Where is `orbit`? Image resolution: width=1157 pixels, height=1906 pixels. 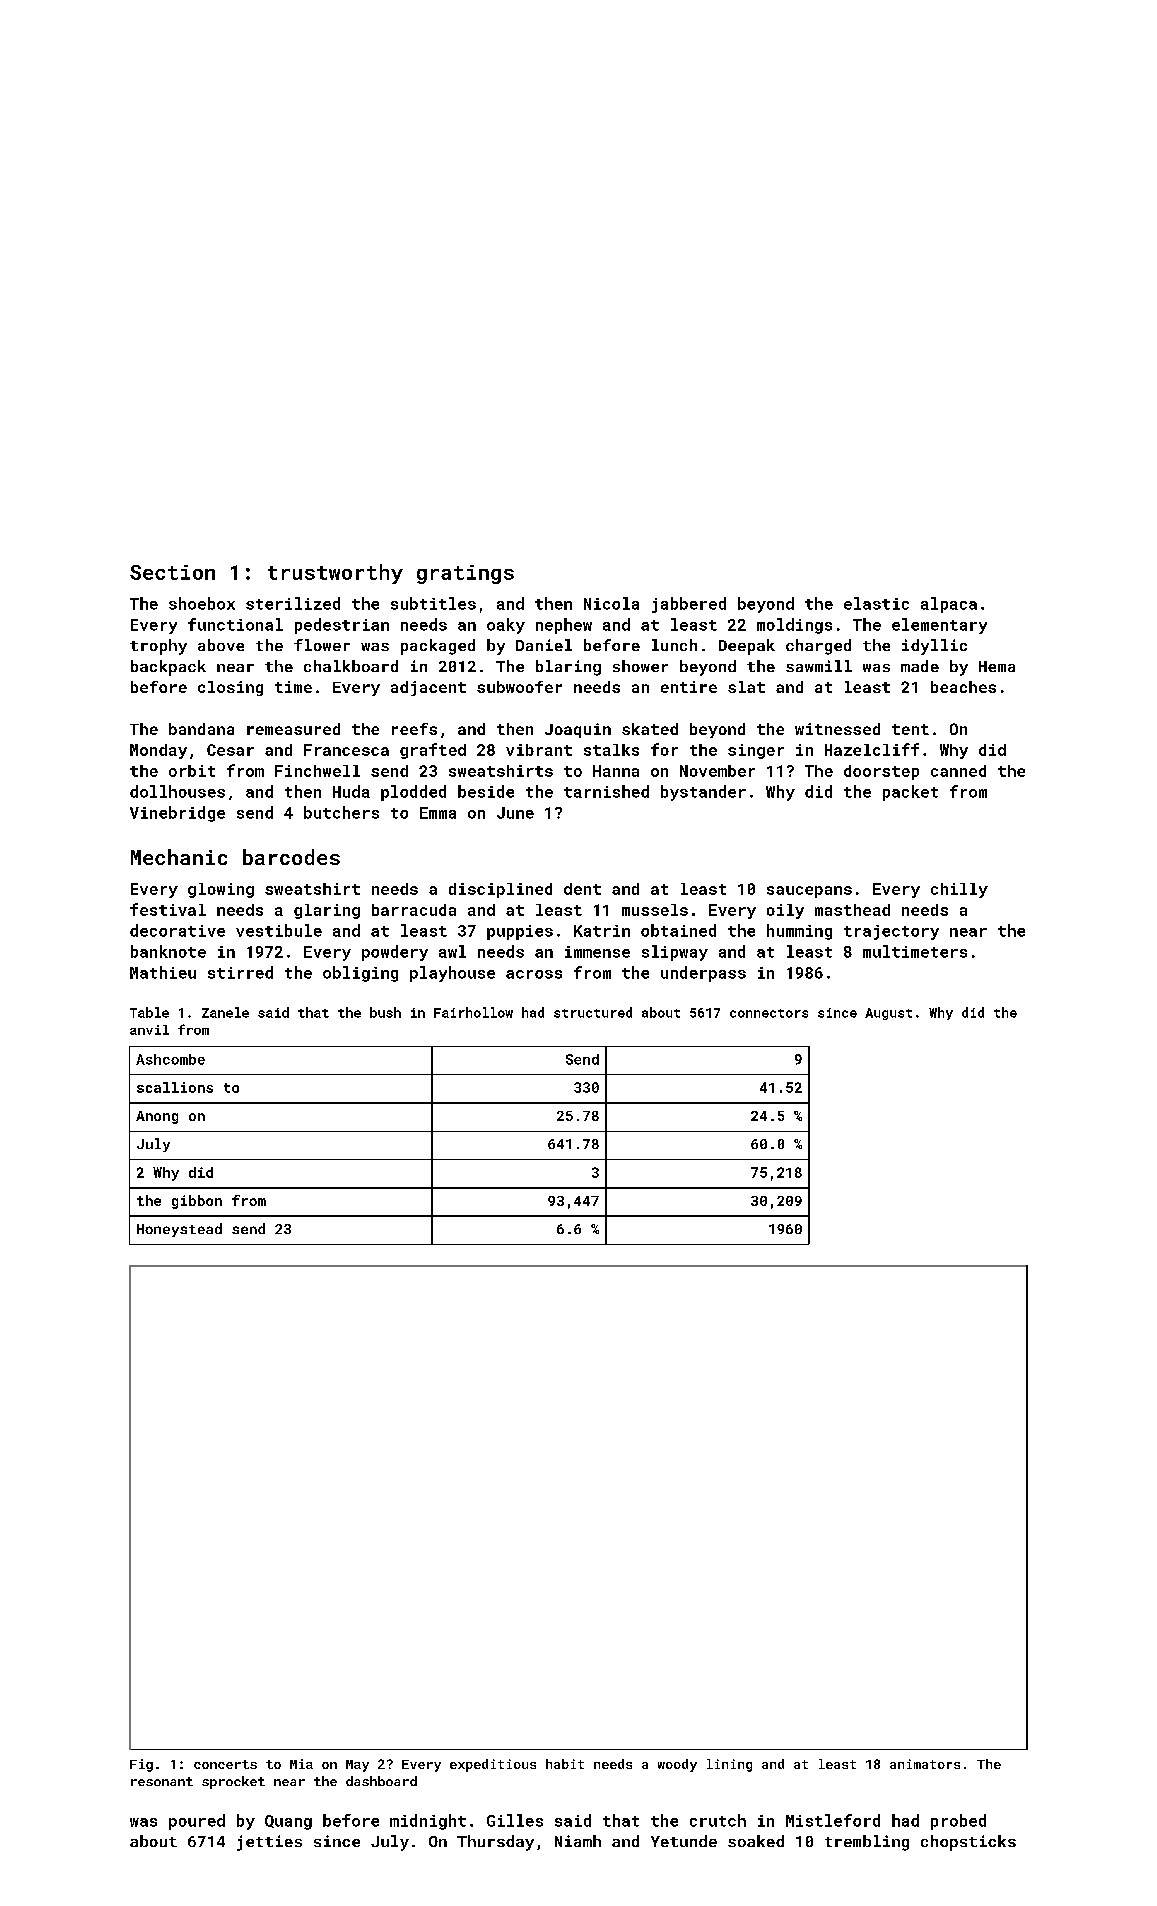
orbit is located at coordinates (192, 771).
